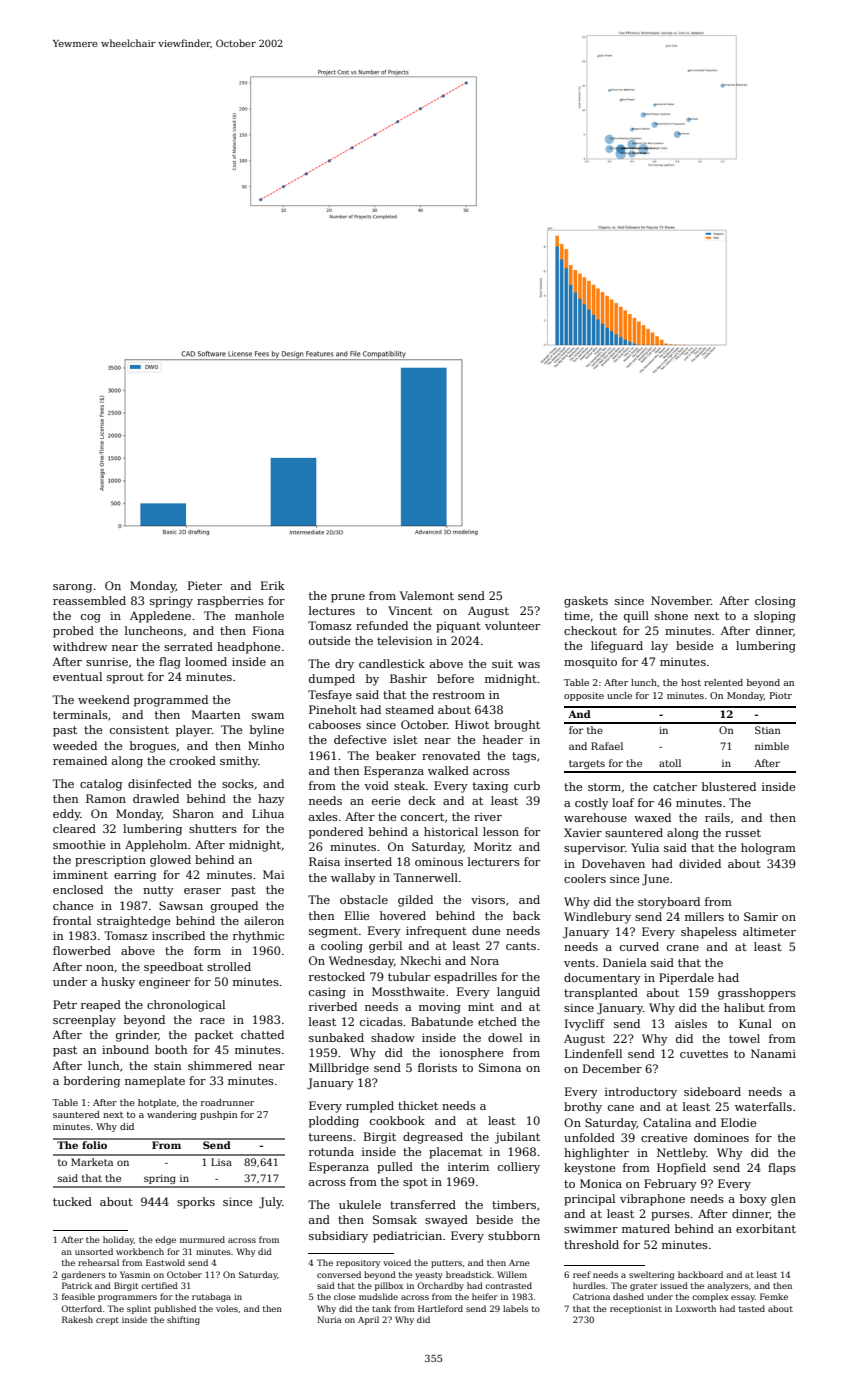  What do you see at coordinates (768, 849) in the screenshot?
I see `hologram` at bounding box center [768, 849].
